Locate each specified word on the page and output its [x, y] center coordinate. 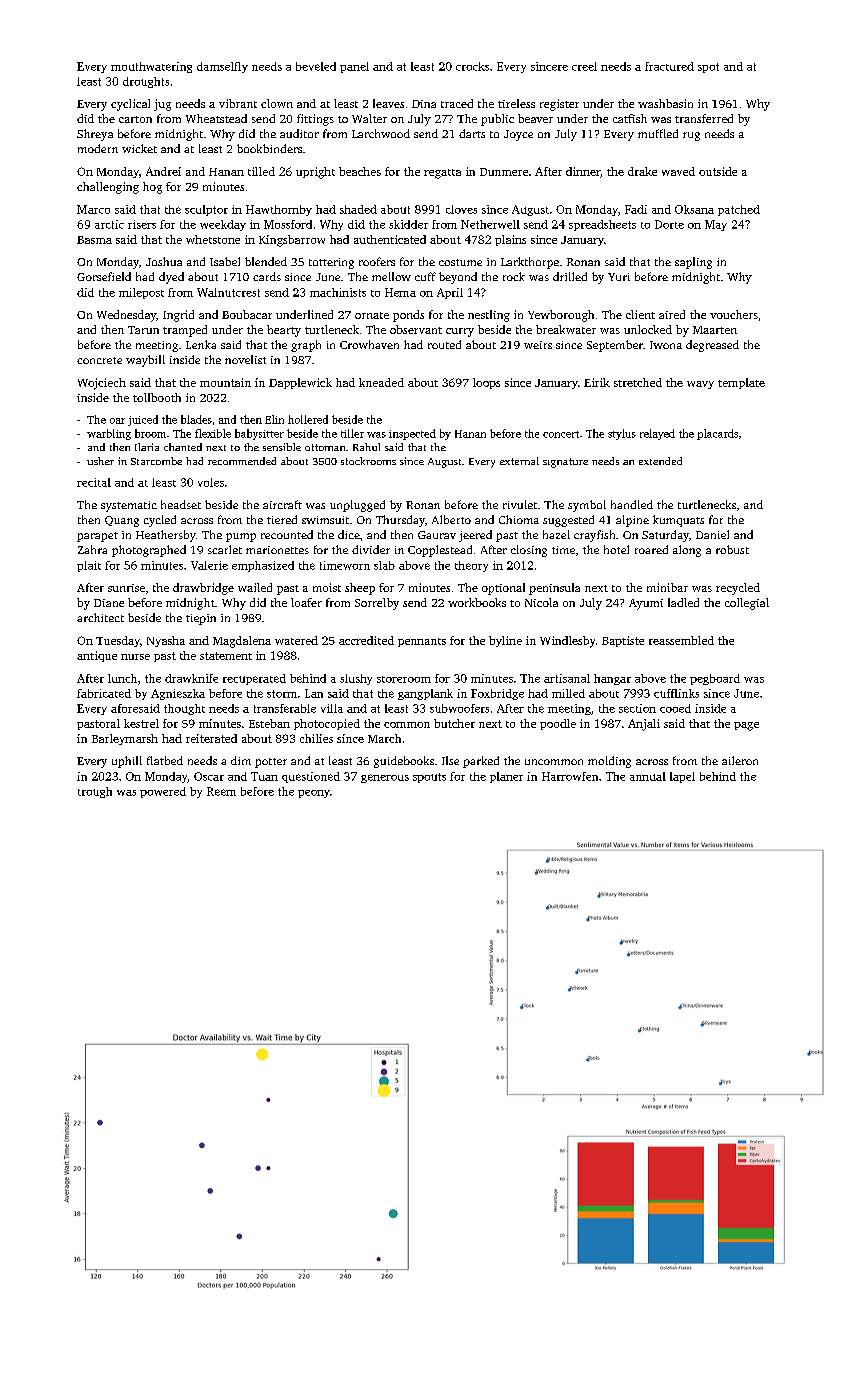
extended [660, 461]
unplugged [357, 506]
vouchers [734, 314]
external [519, 461]
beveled [316, 66]
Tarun [143, 330]
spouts [429, 778]
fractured [669, 66]
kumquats [678, 521]
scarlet [225, 549]
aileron [740, 760]
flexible [213, 433]
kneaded [381, 382]
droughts [146, 82]
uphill [127, 762]
